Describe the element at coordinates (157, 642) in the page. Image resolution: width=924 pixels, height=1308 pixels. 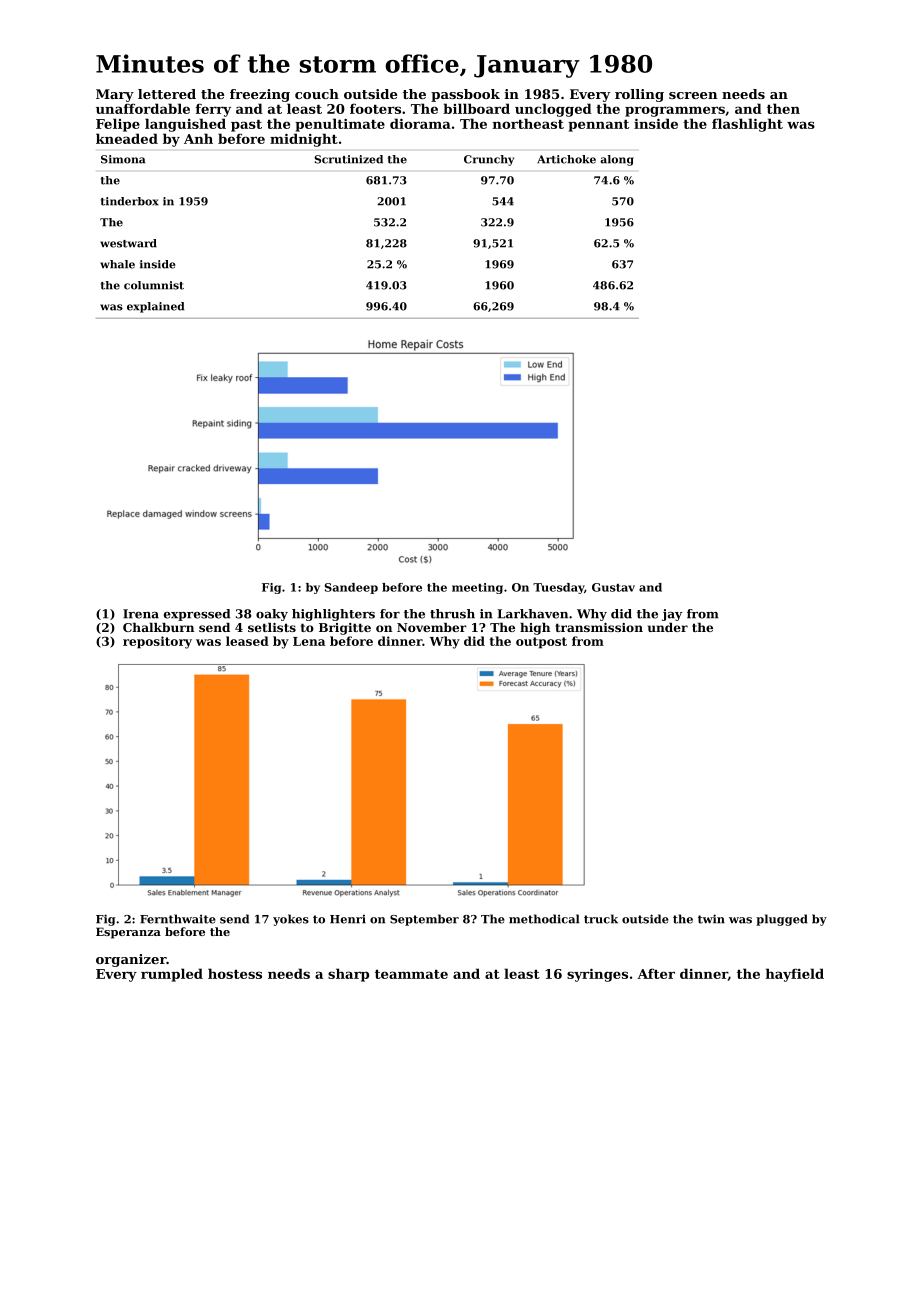
I see `repository` at that location.
